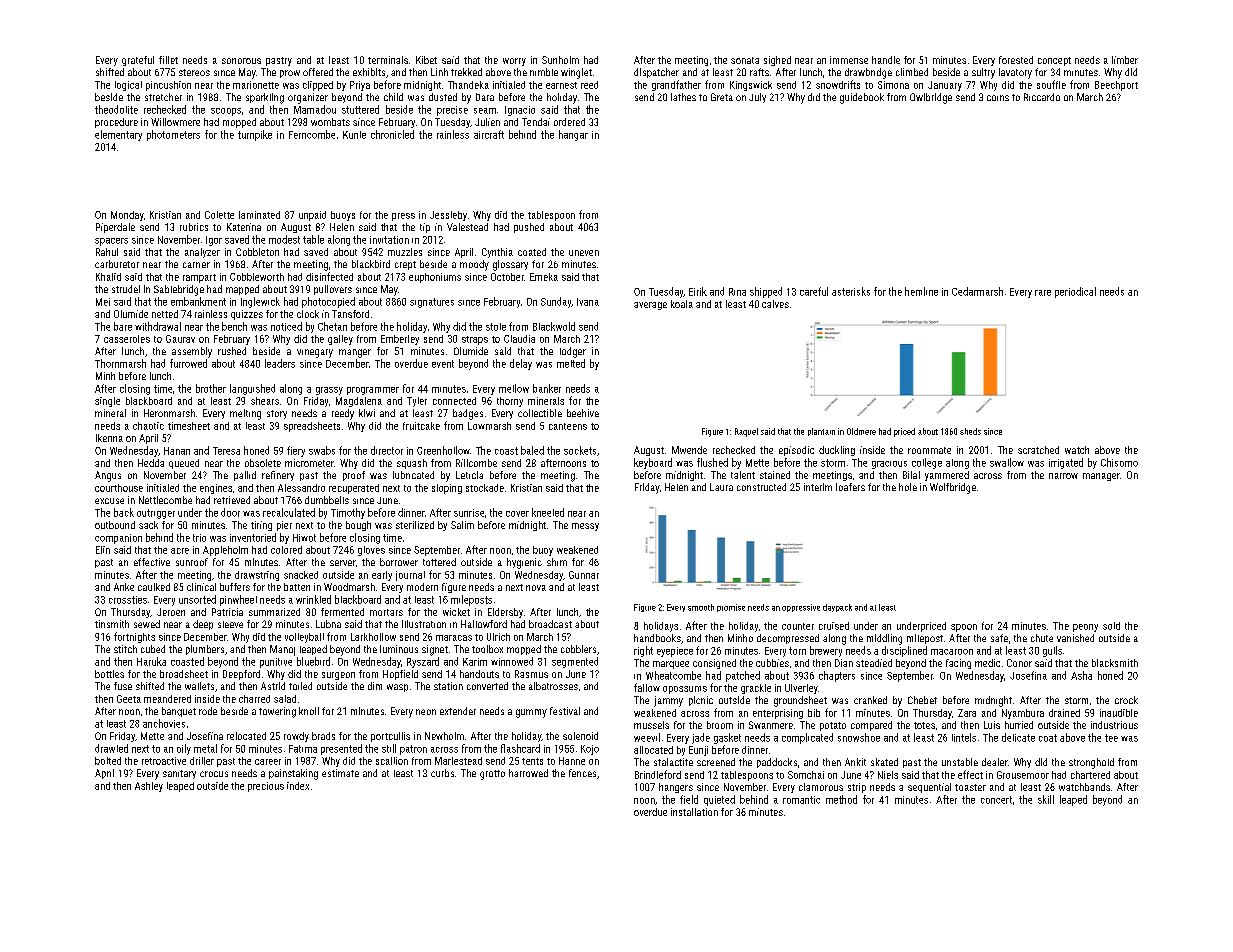 The width and height of the page is (1233, 952). I want to click on sultry, so click(983, 73).
